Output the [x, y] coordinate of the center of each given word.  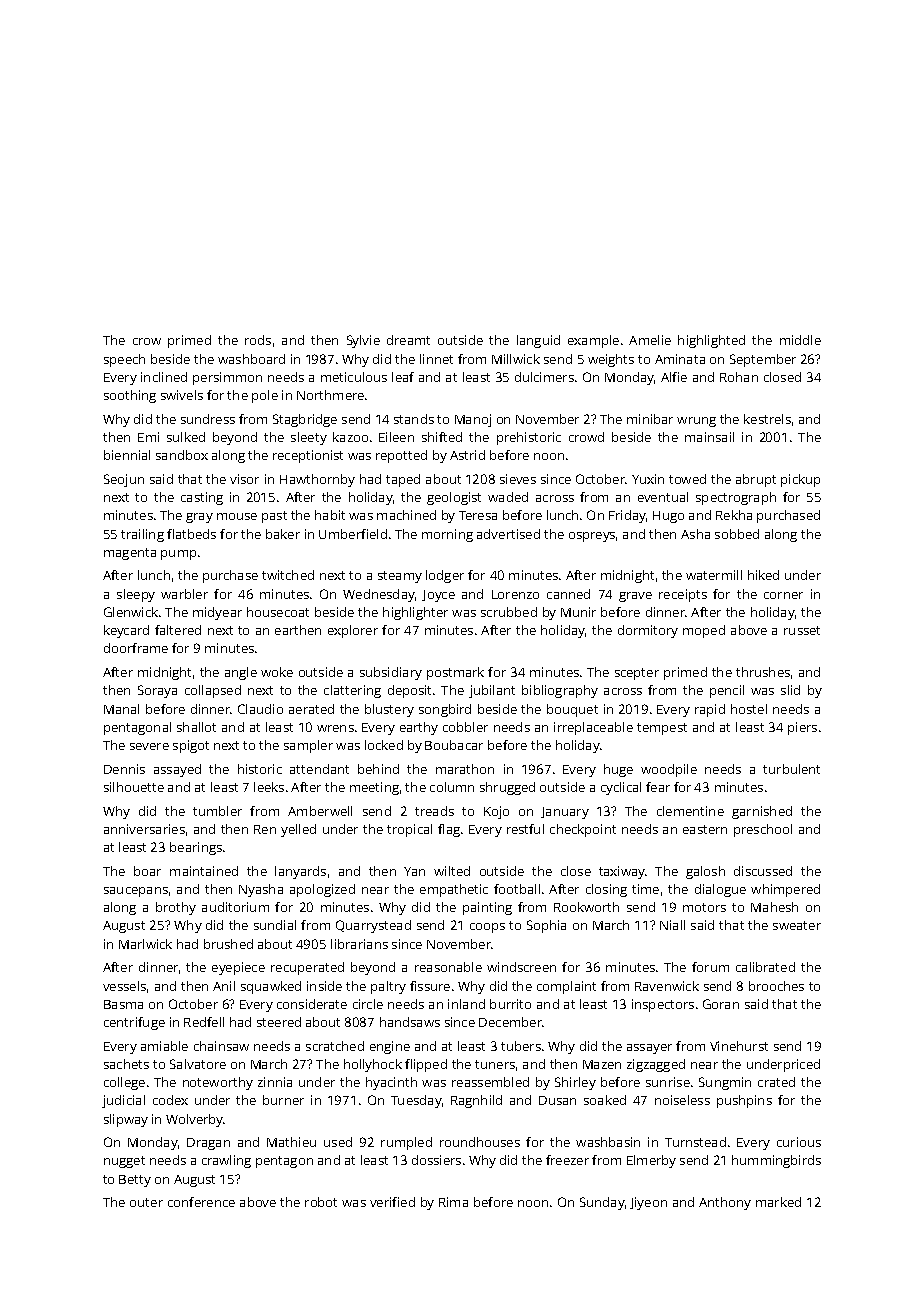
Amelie [650, 340]
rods [258, 340]
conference [201, 1202]
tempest [662, 729]
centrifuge [134, 1023]
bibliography [560, 691]
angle [241, 673]
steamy [400, 577]
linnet [436, 359]
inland [466, 1004]
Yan [414, 871]
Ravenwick [667, 986]
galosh [705, 872]
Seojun [124, 480]
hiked [763, 575]
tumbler [217, 811]
